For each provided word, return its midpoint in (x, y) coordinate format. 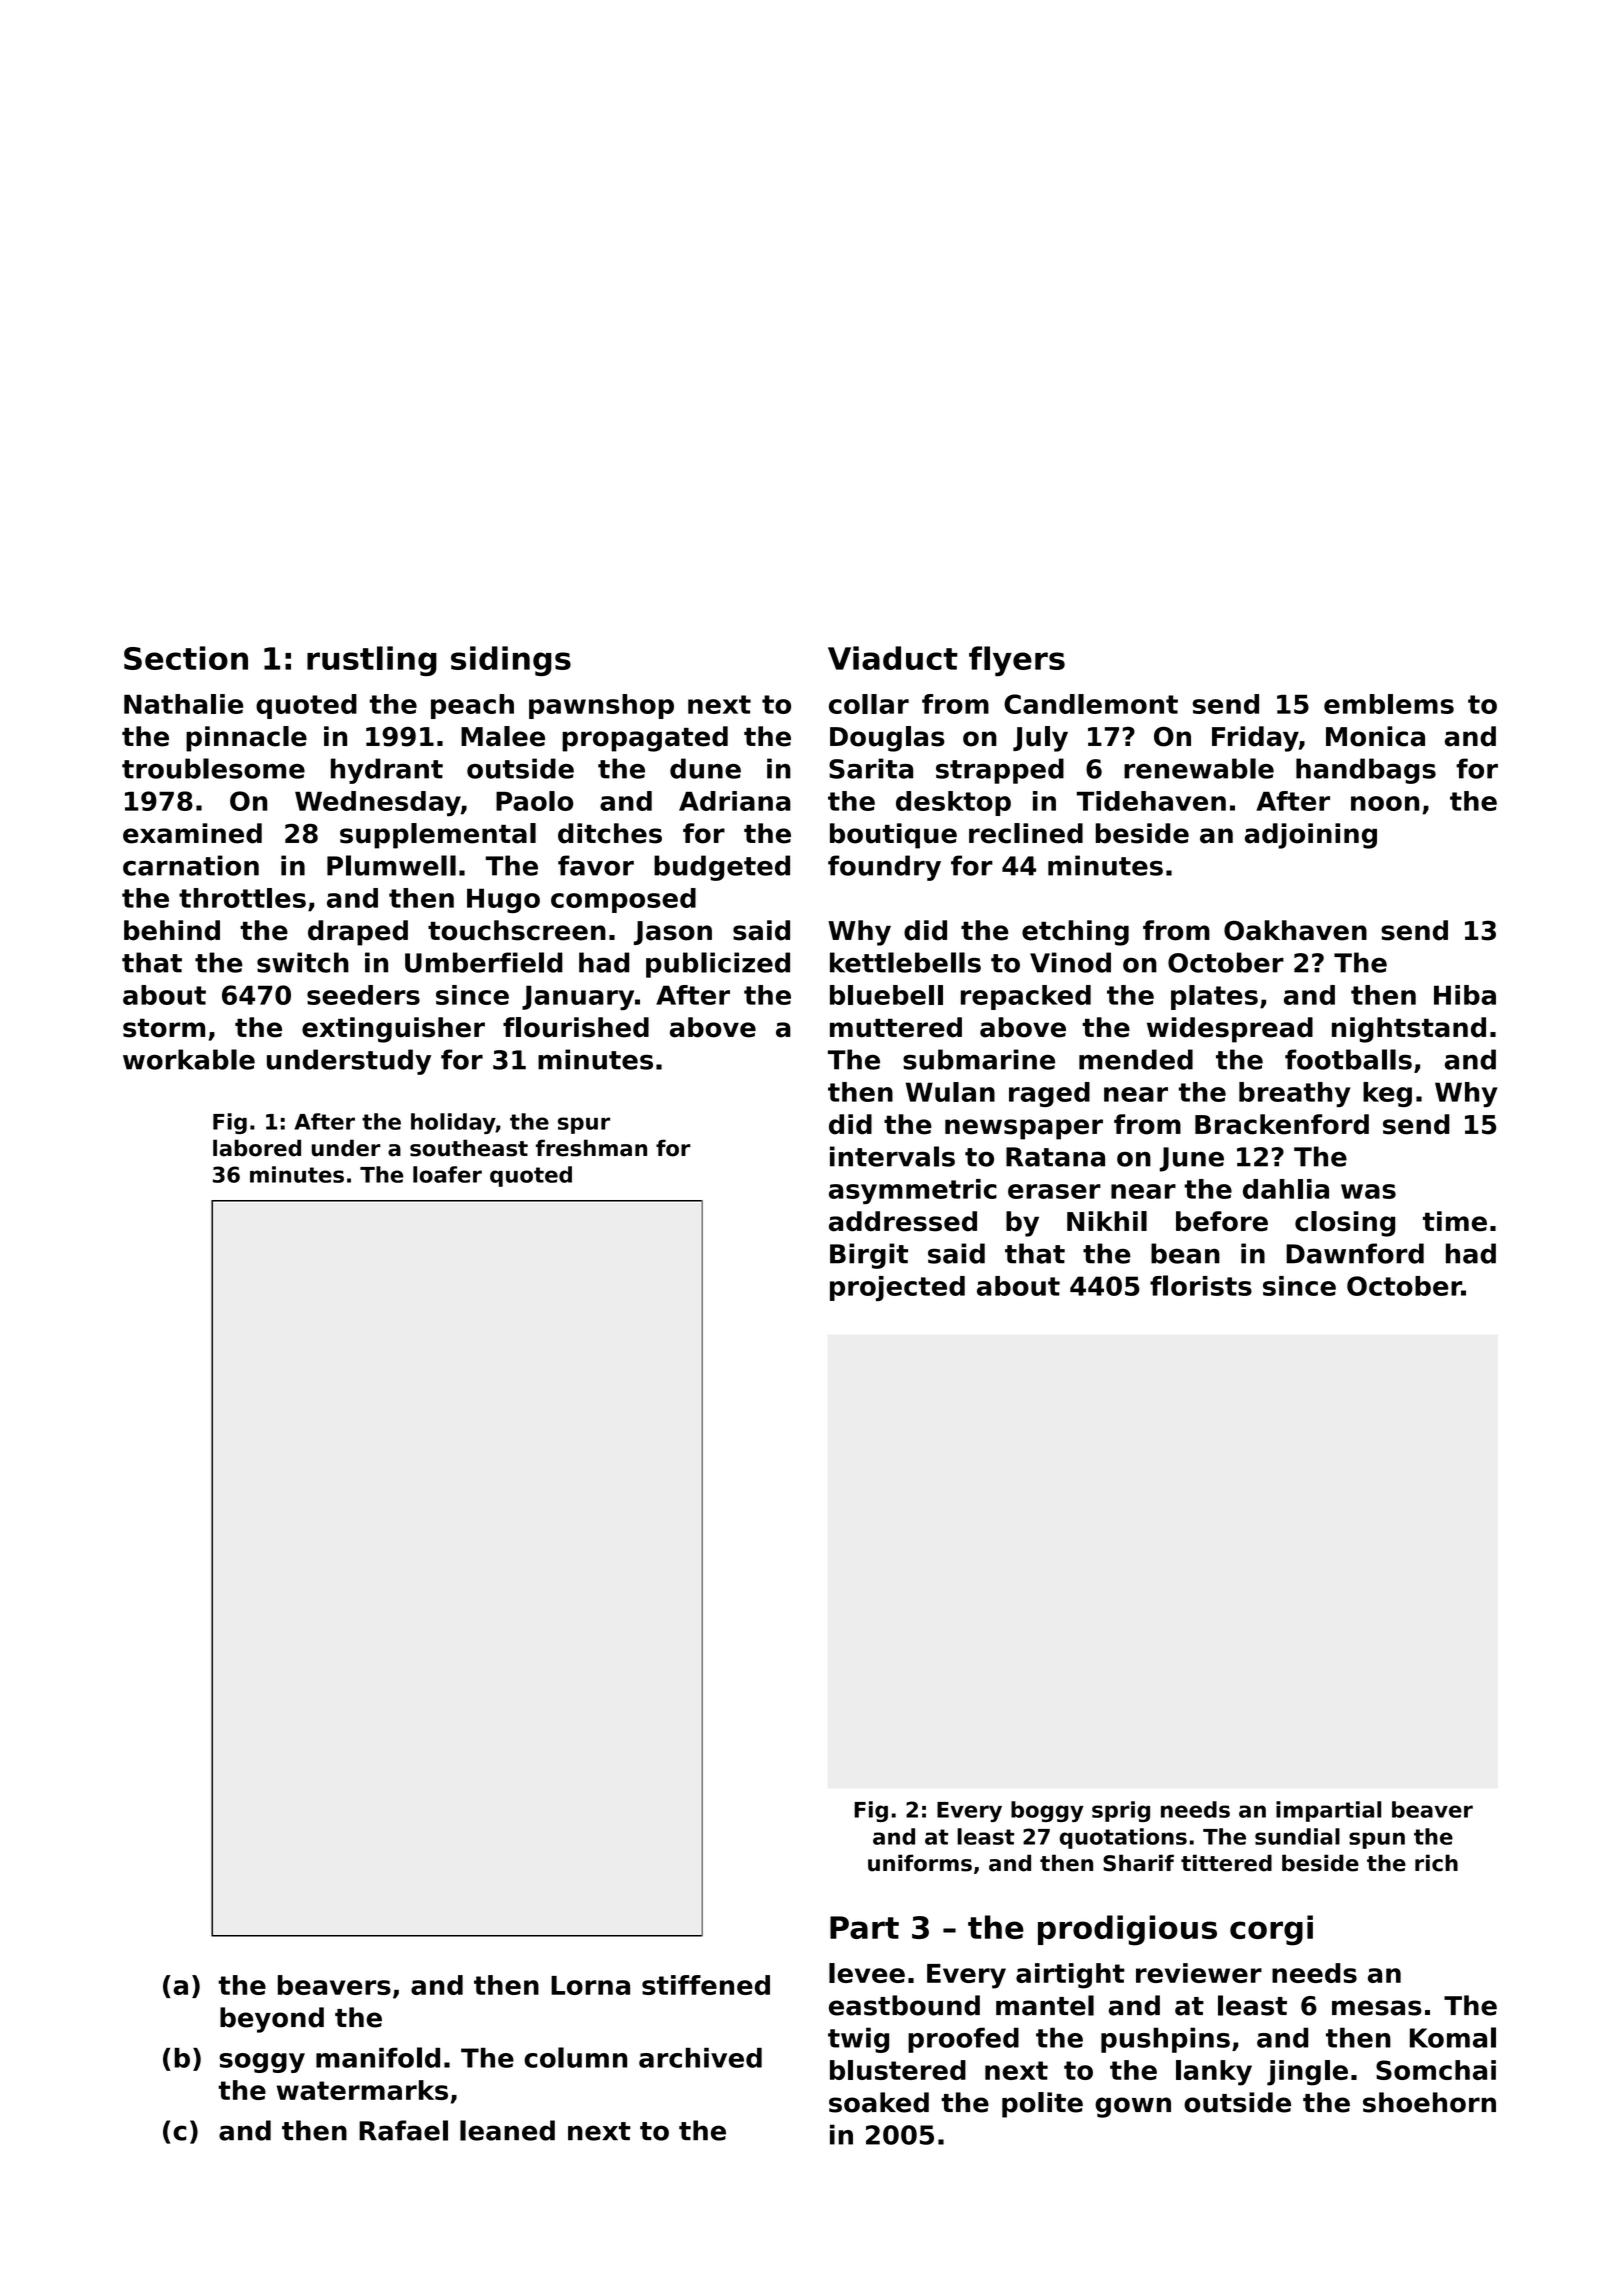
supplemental (438, 836)
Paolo (534, 801)
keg (1387, 1094)
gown (1133, 2107)
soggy (262, 2063)
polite (1042, 2105)
